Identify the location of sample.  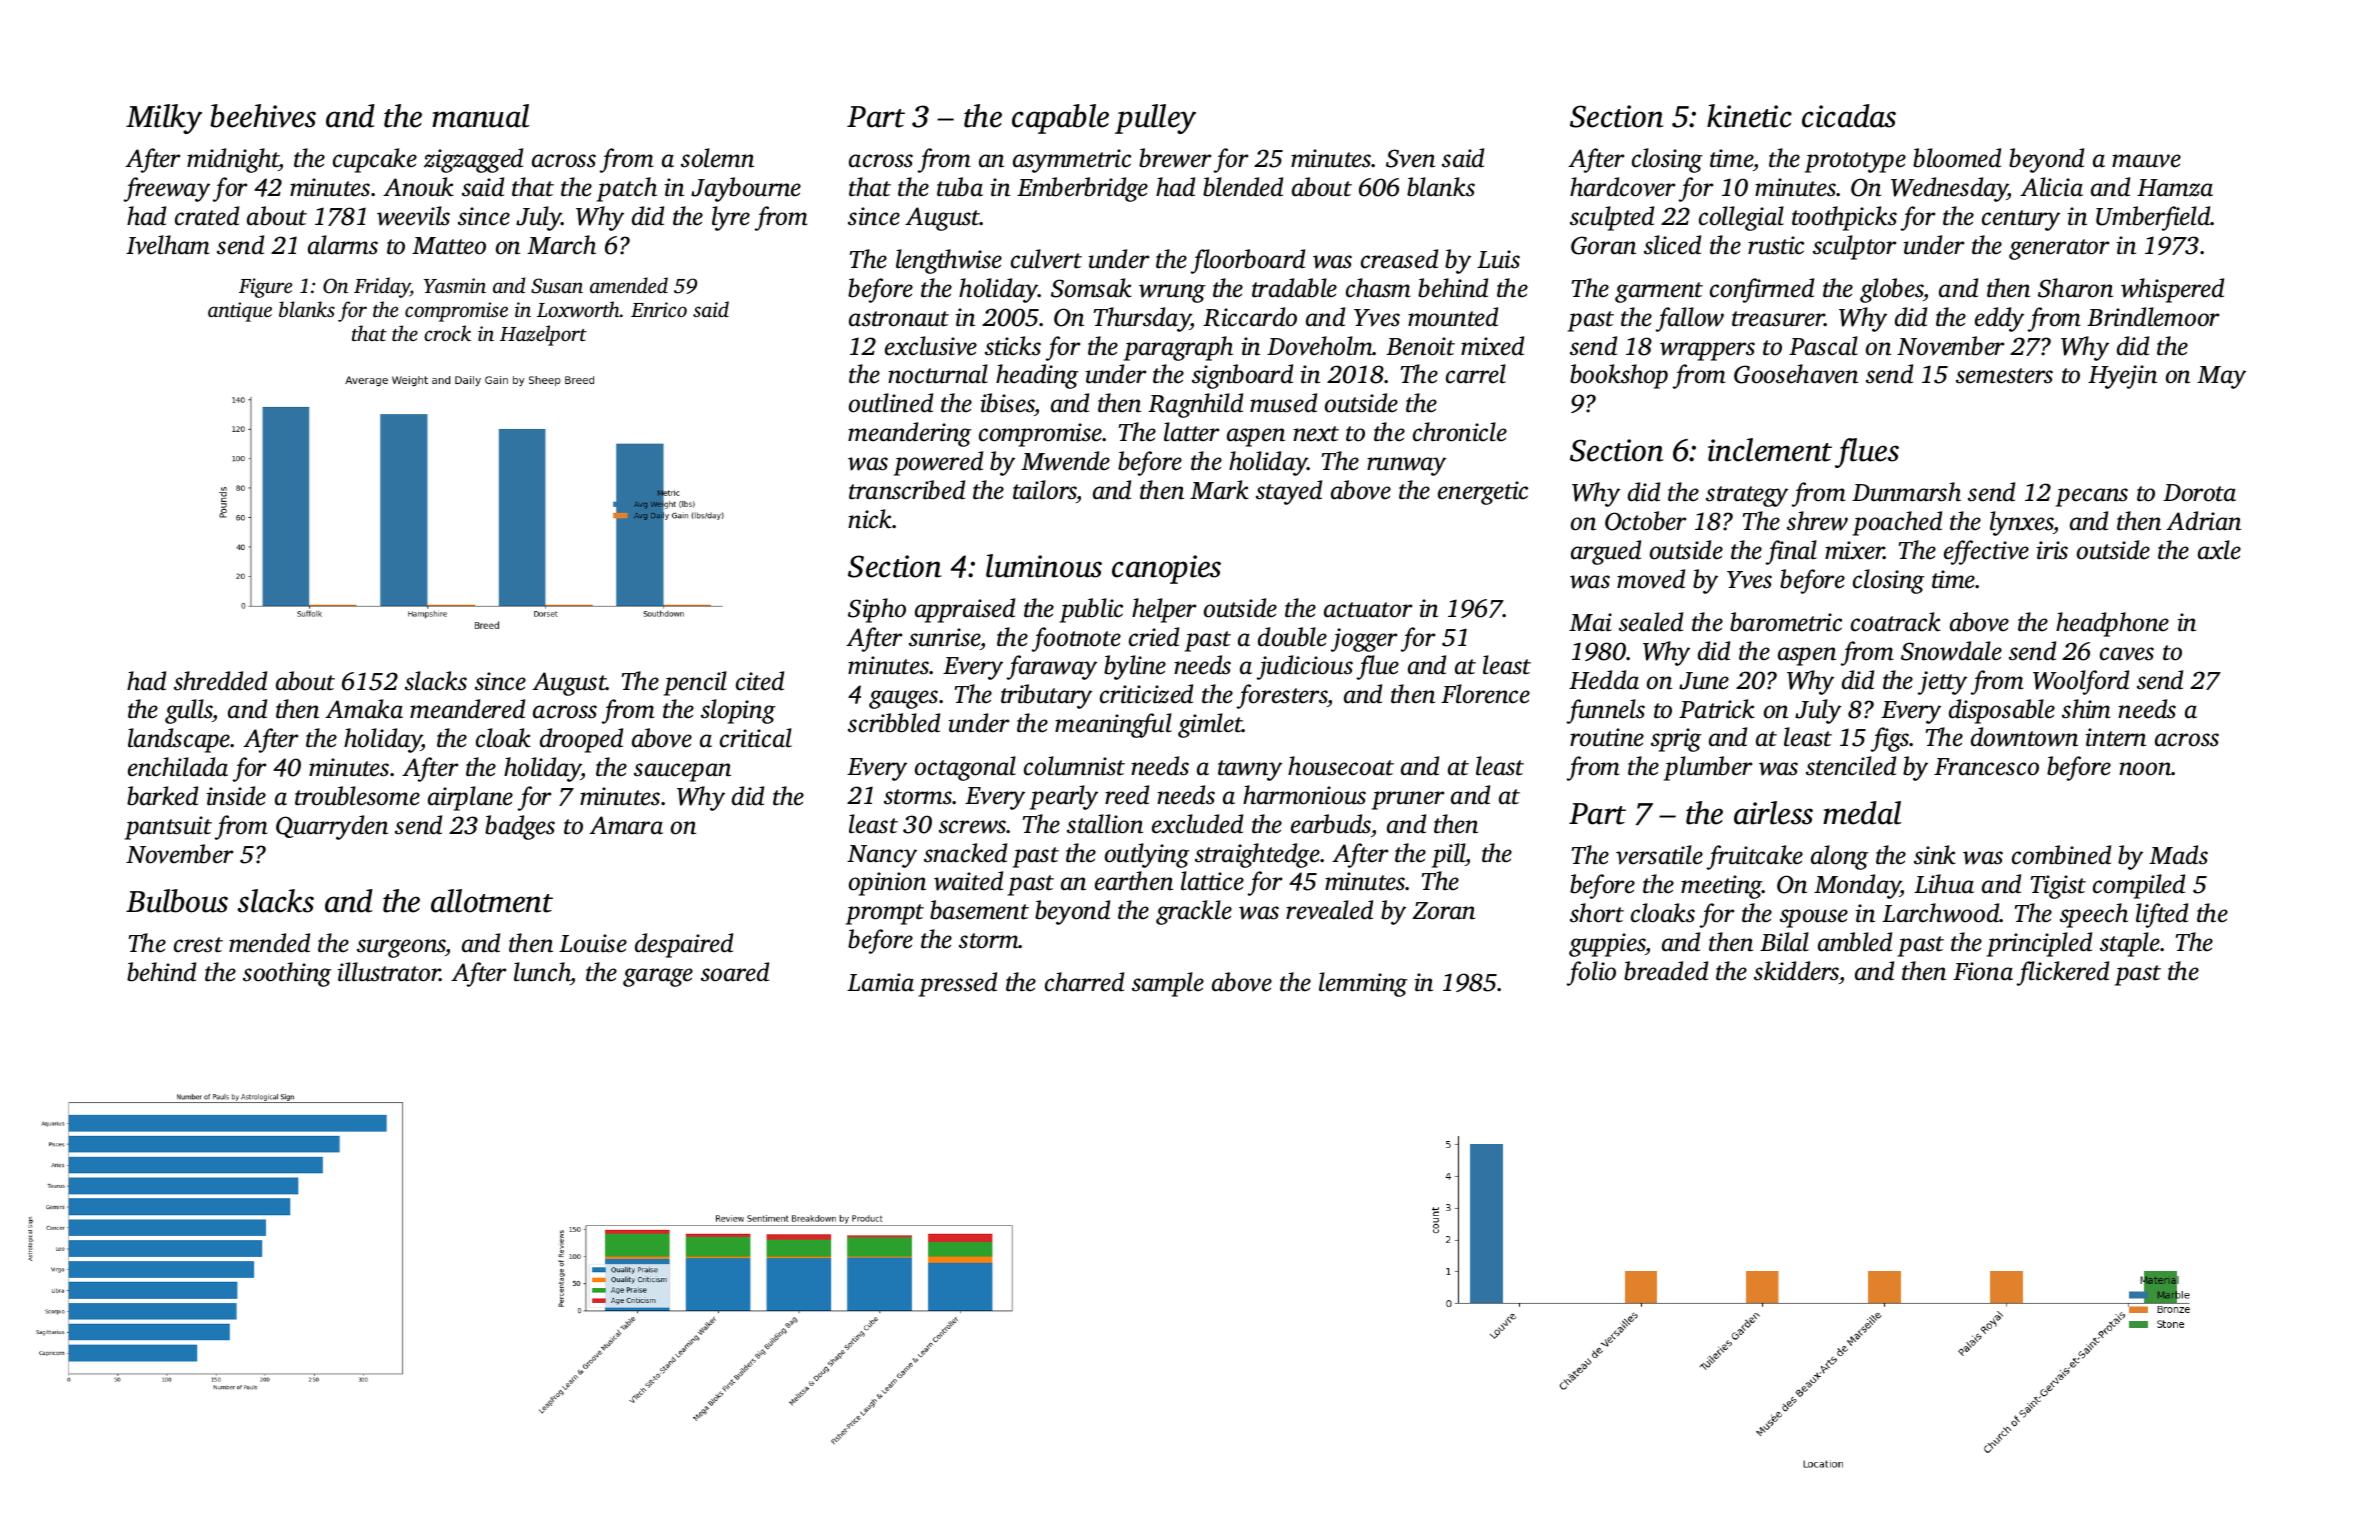
(1168, 984).
